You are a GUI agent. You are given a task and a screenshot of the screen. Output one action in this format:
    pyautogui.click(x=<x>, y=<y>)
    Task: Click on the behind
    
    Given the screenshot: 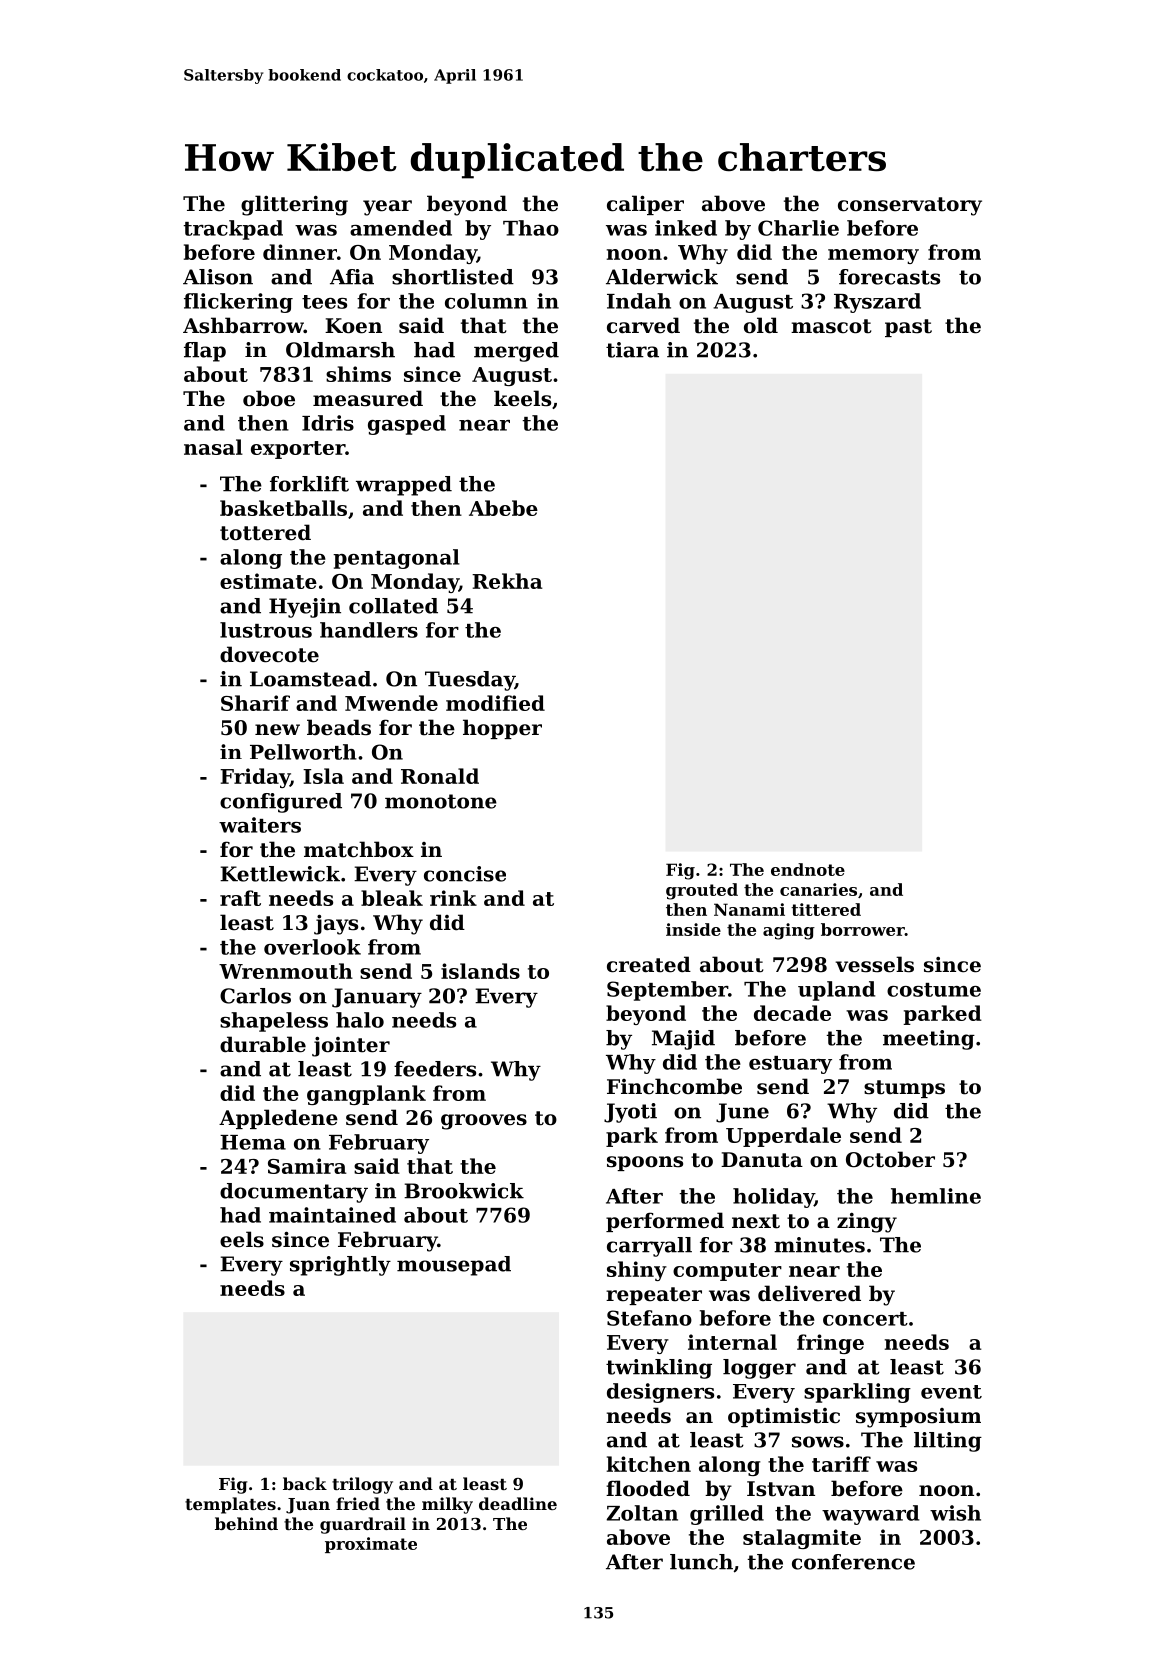 What is the action you would take?
    pyautogui.click(x=246, y=1523)
